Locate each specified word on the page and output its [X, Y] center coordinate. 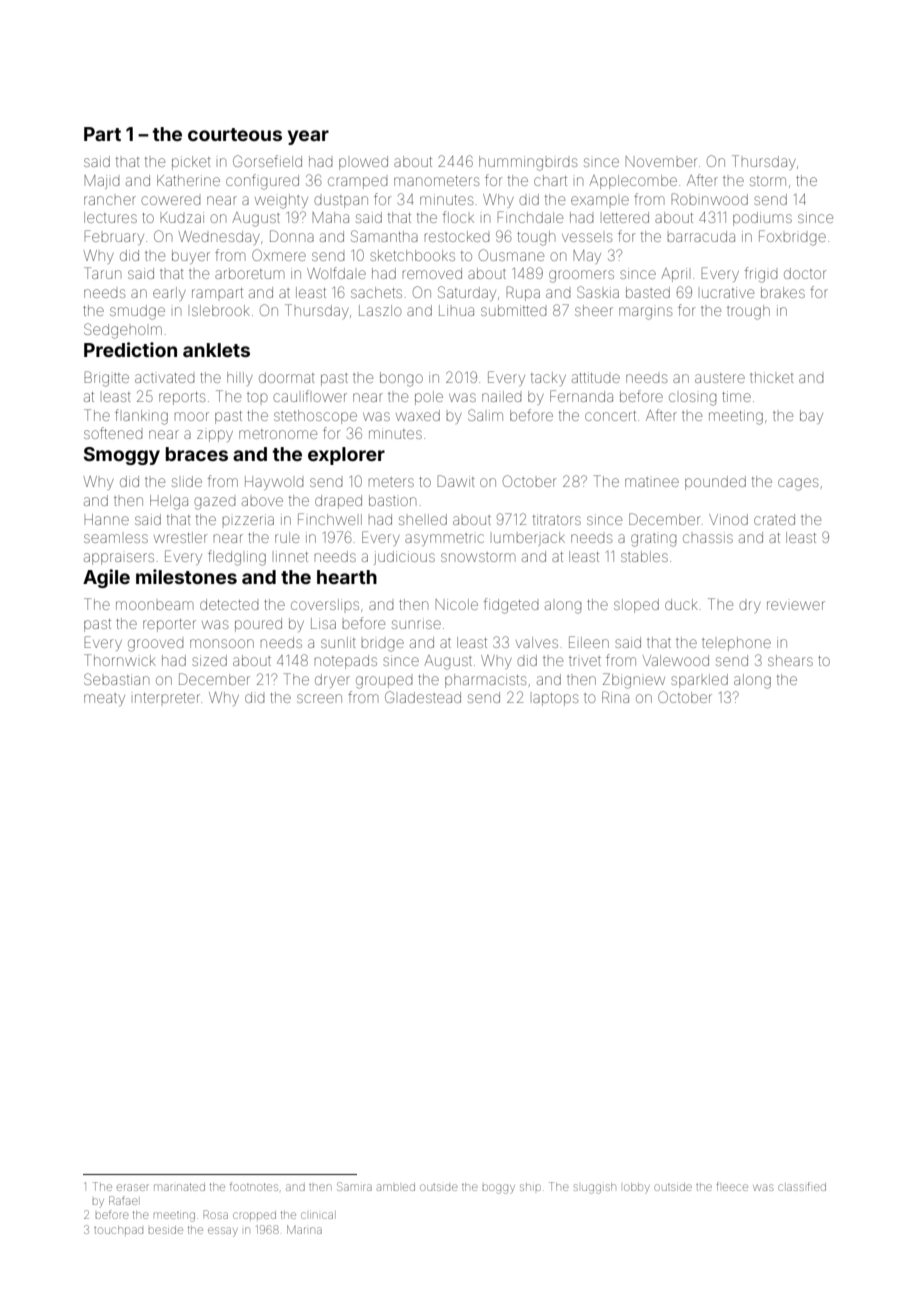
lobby [637, 1188]
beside [166, 1230]
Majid [102, 182]
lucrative [728, 292]
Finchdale [530, 217]
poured [258, 625]
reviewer [796, 605]
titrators [557, 519]
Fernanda [581, 396]
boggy [499, 1189]
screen [319, 698]
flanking [141, 417]
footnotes [254, 1186]
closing [693, 399]
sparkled [699, 681]
